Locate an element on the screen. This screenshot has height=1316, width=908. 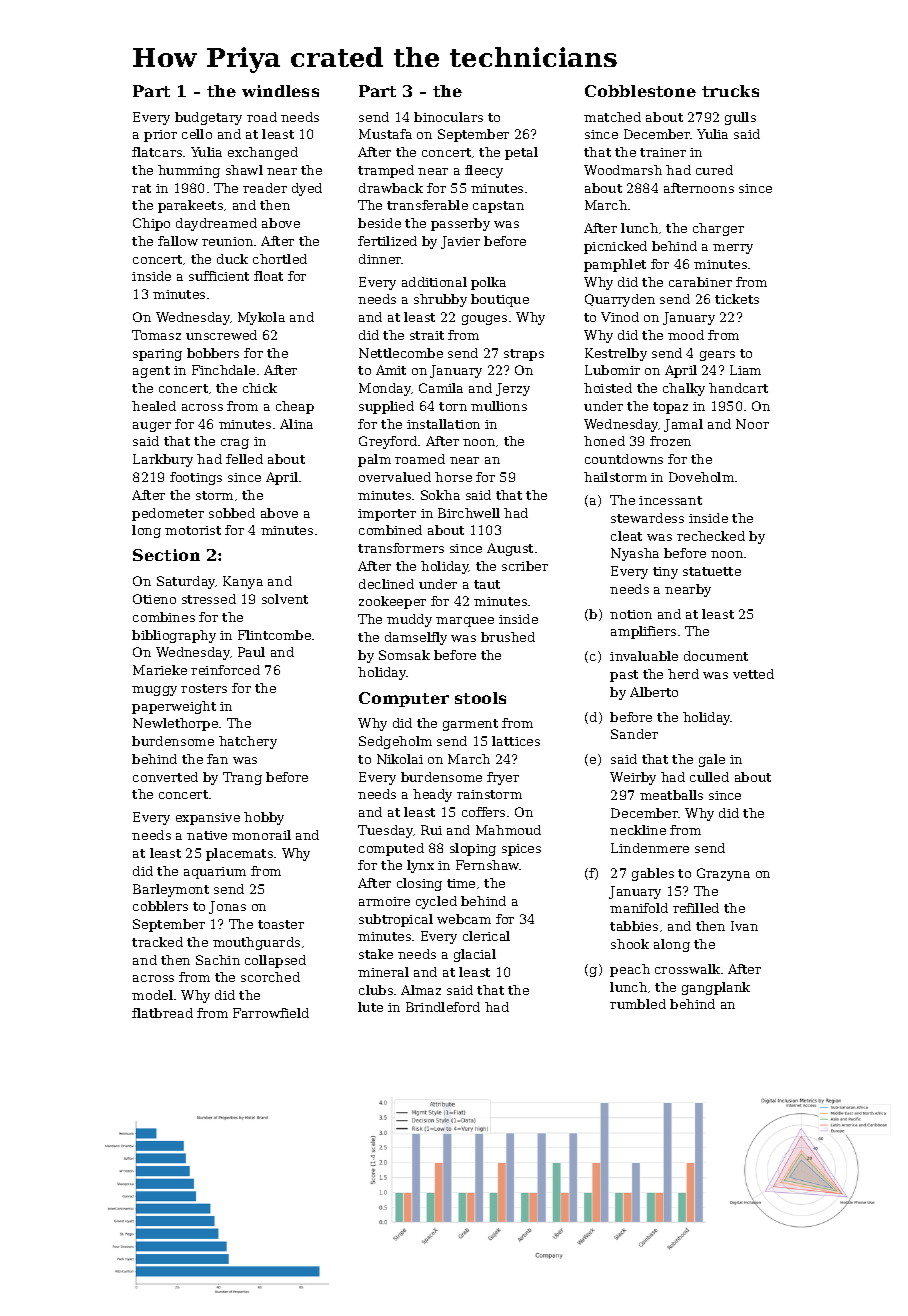
daydreamed is located at coordinates (216, 224).
